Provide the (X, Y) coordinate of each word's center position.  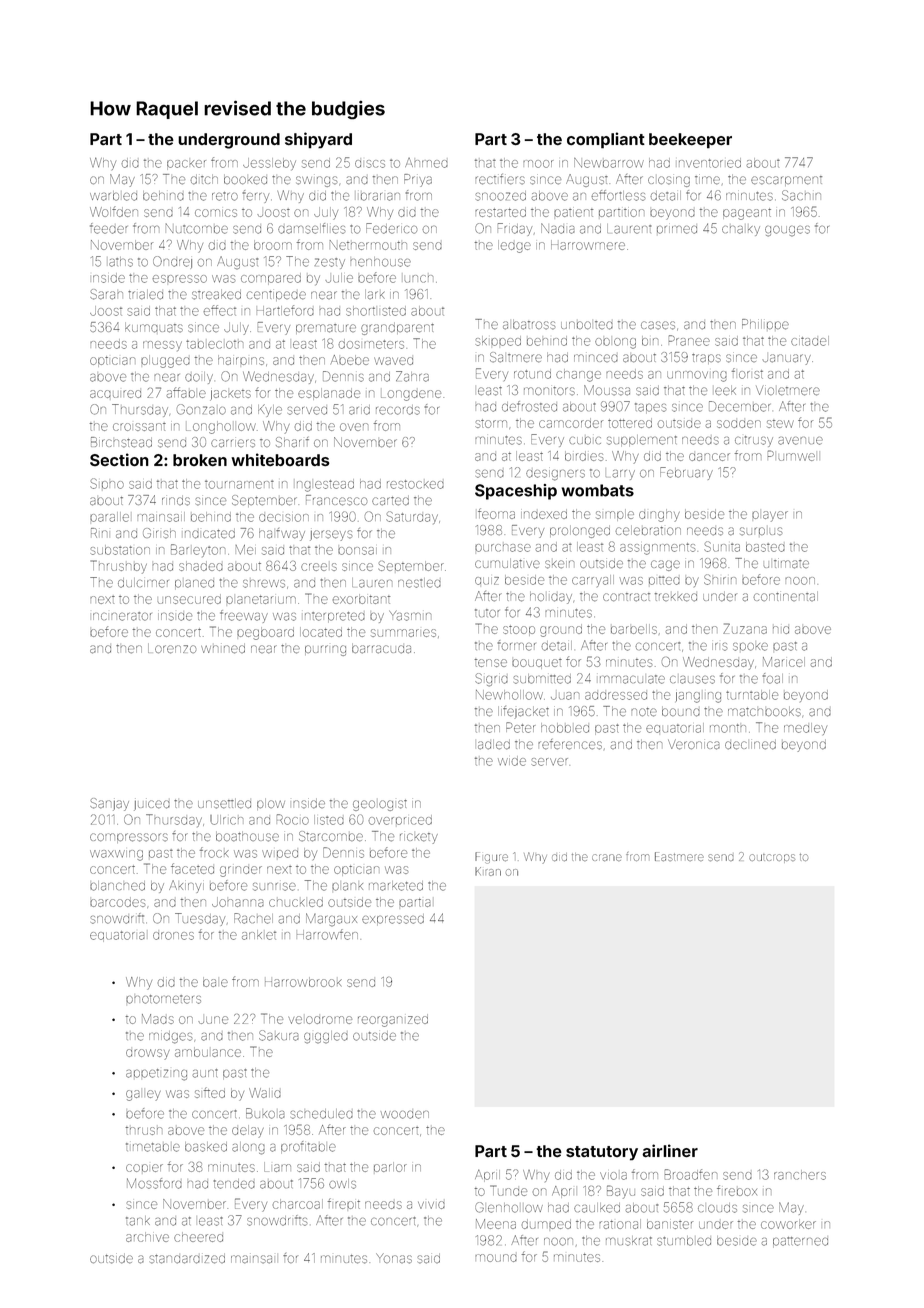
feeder (109, 228)
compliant (606, 140)
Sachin (801, 195)
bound (681, 712)
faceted (192, 868)
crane (607, 857)
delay (248, 1131)
